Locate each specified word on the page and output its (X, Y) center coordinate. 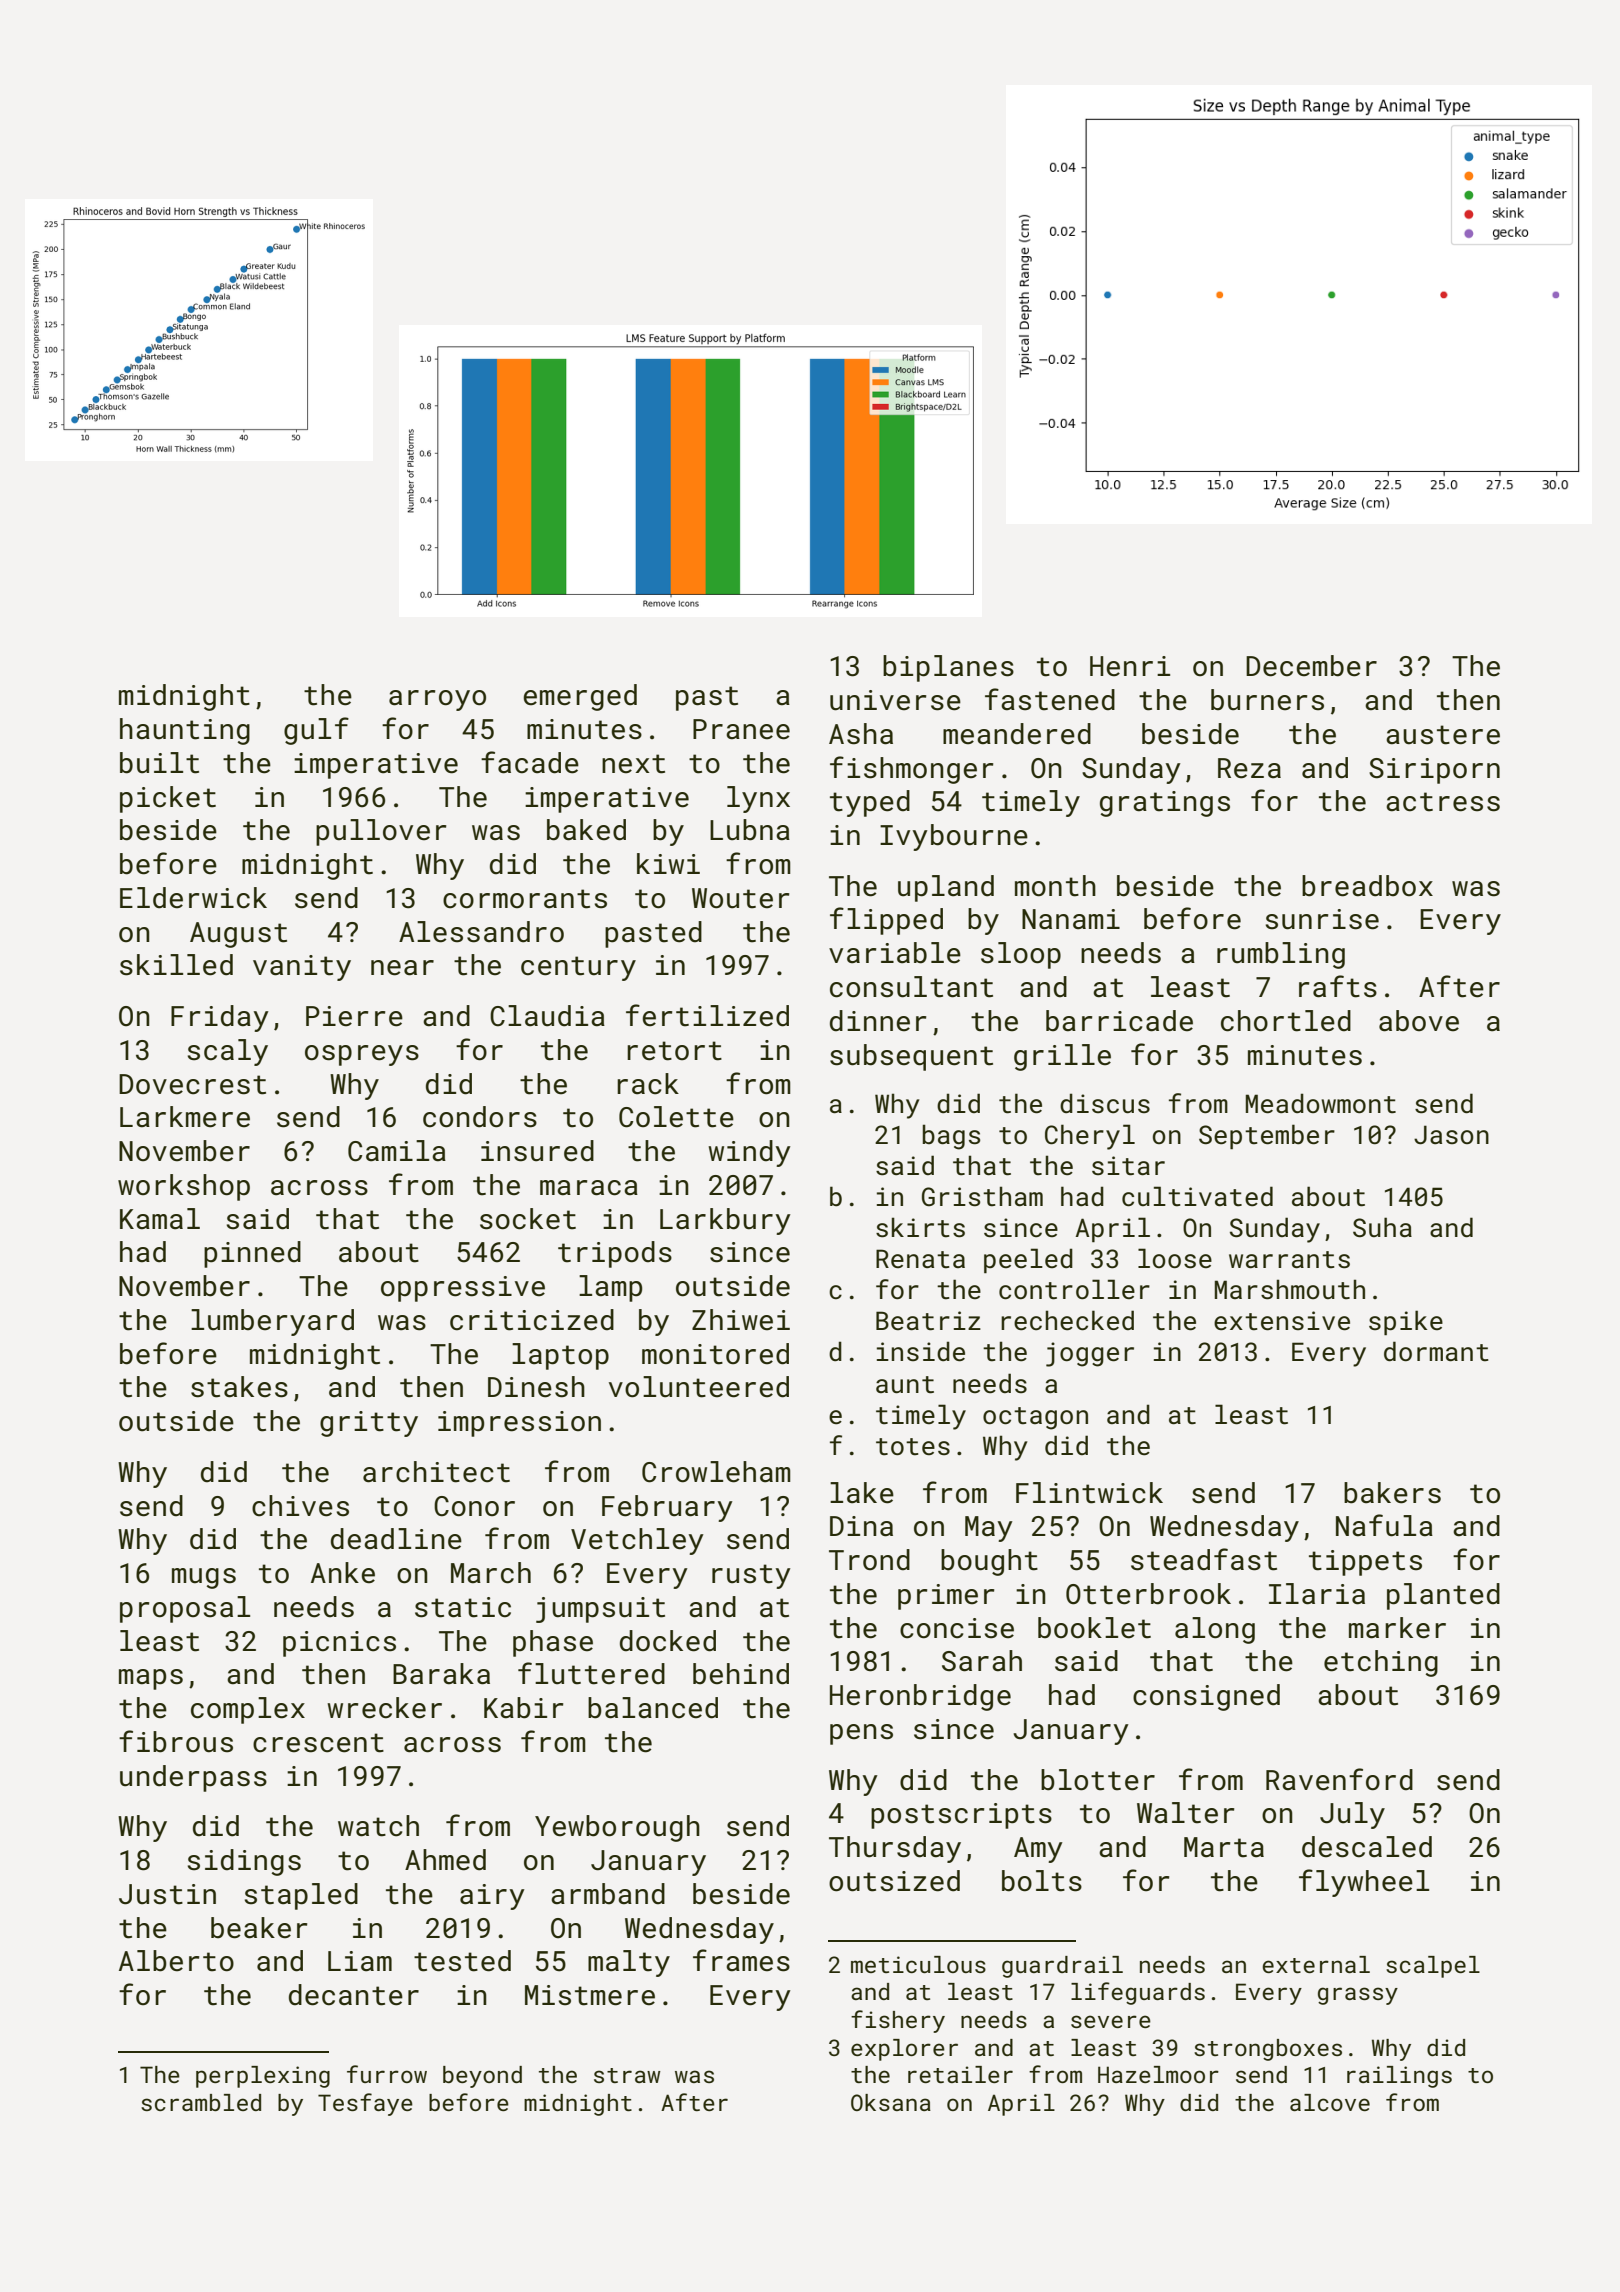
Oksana (891, 2102)
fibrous (176, 1741)
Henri (1130, 666)
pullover (381, 832)
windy (749, 1153)
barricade (1119, 1021)
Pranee (741, 729)
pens (861, 1734)
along (1215, 1630)
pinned (252, 1254)
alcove (1330, 2102)
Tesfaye (365, 2104)
